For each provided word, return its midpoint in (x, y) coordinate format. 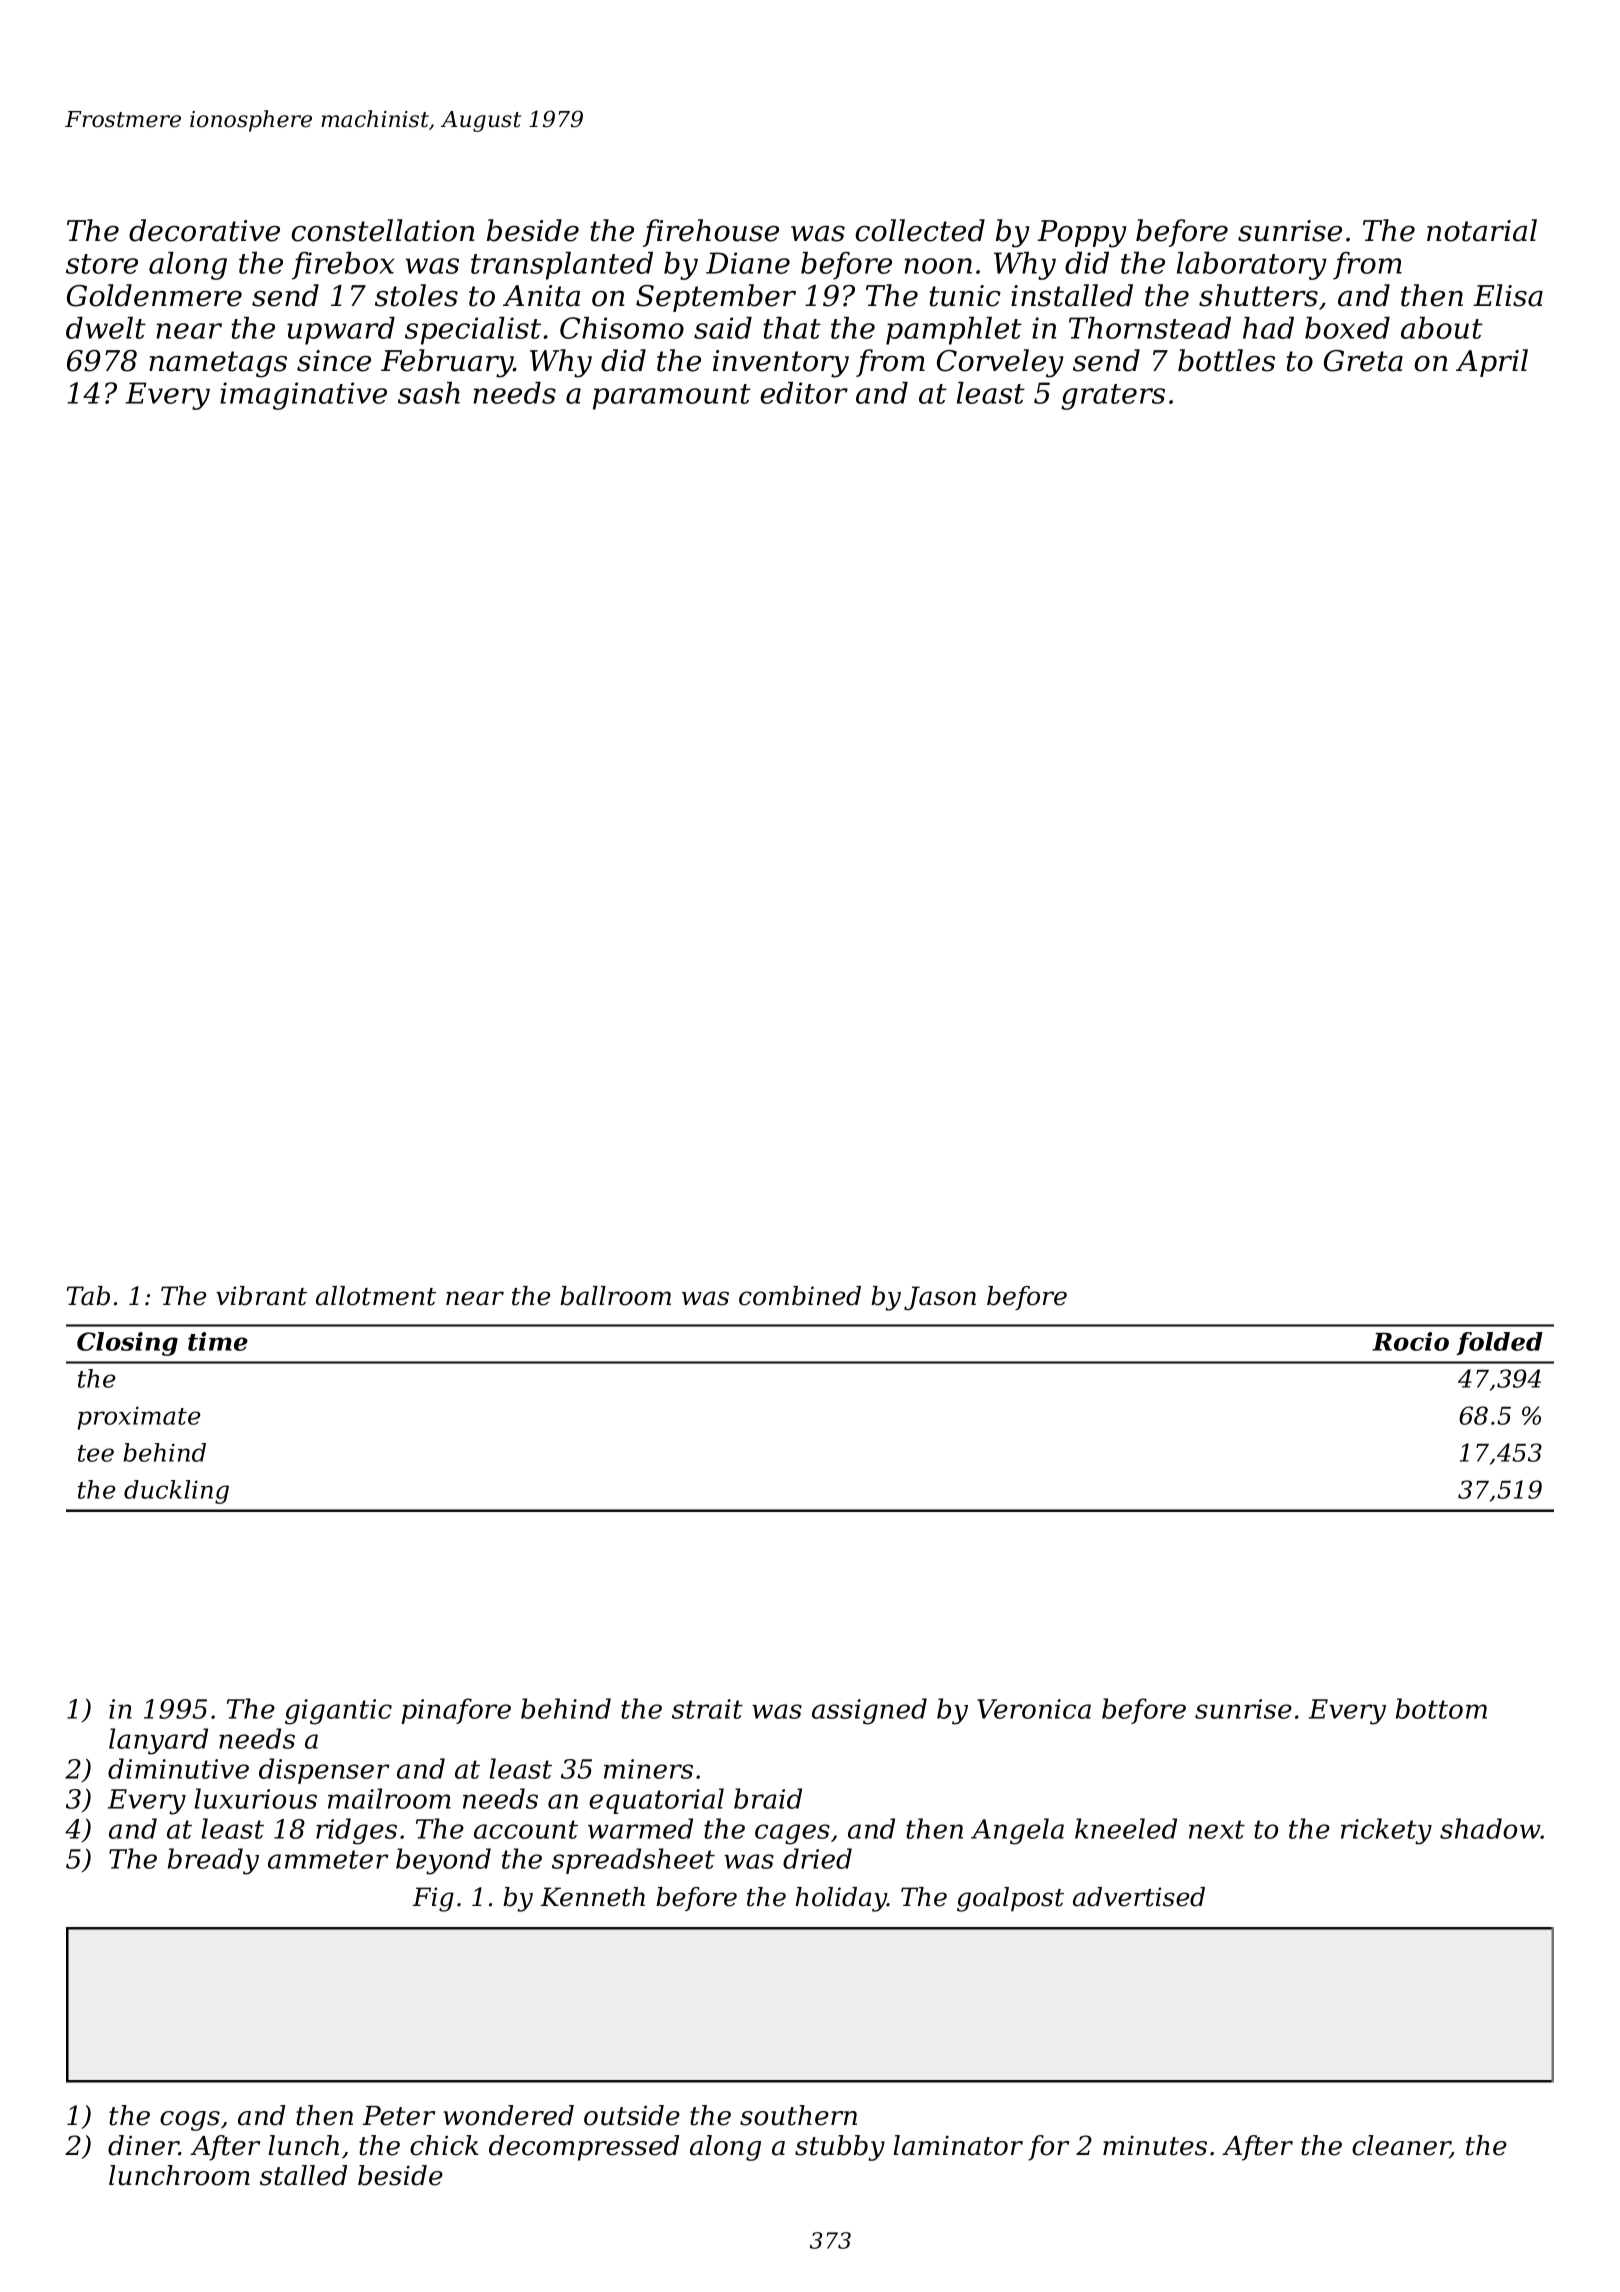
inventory (781, 364)
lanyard (158, 1741)
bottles (1226, 360)
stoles (416, 295)
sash (429, 393)
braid (768, 1798)
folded (1499, 1343)
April (1492, 363)
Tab (88, 1296)
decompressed (584, 2148)
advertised (1139, 1897)
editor (804, 393)
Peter (398, 2116)
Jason (940, 1298)
